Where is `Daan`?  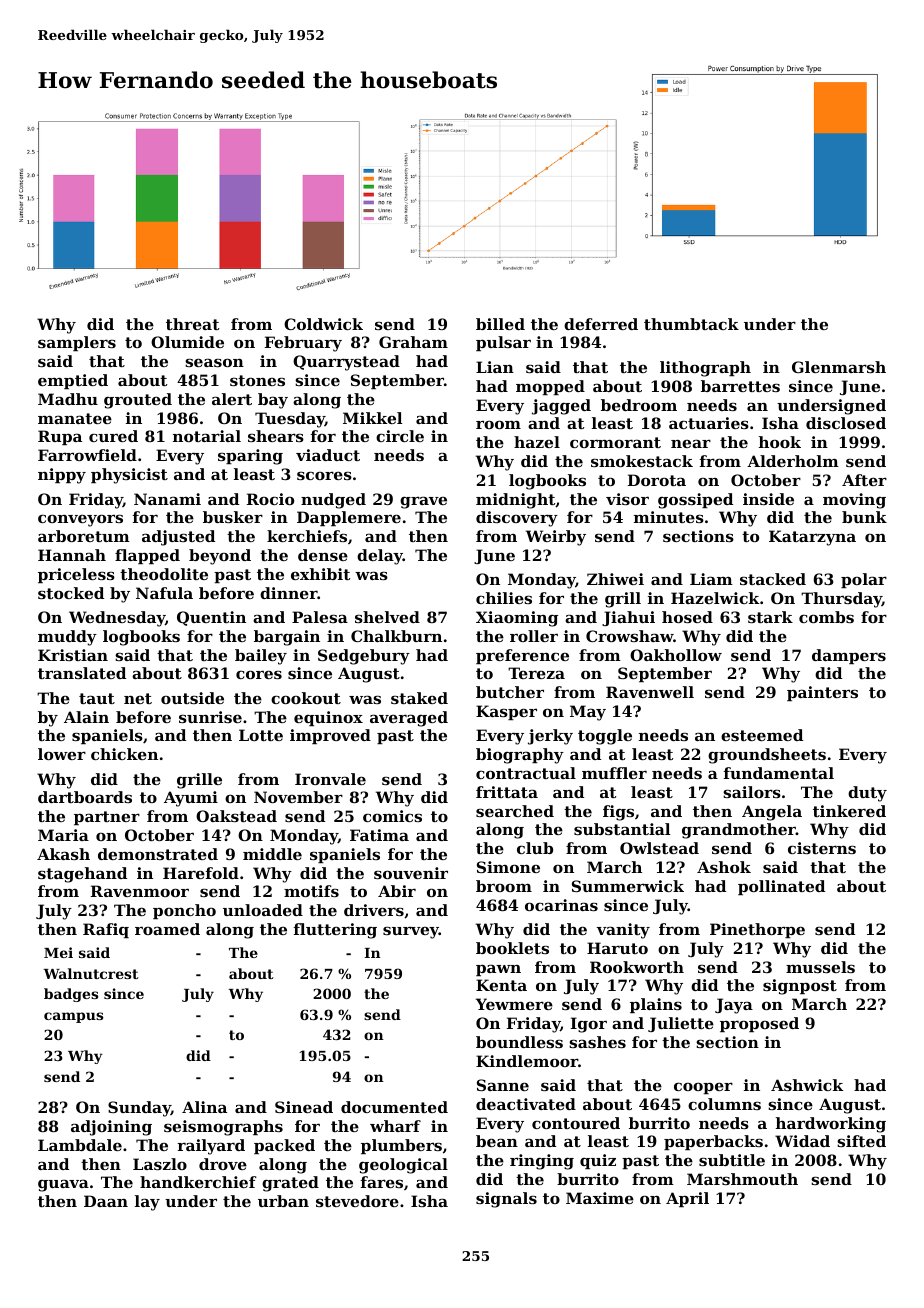
Daan is located at coordinates (106, 1201).
